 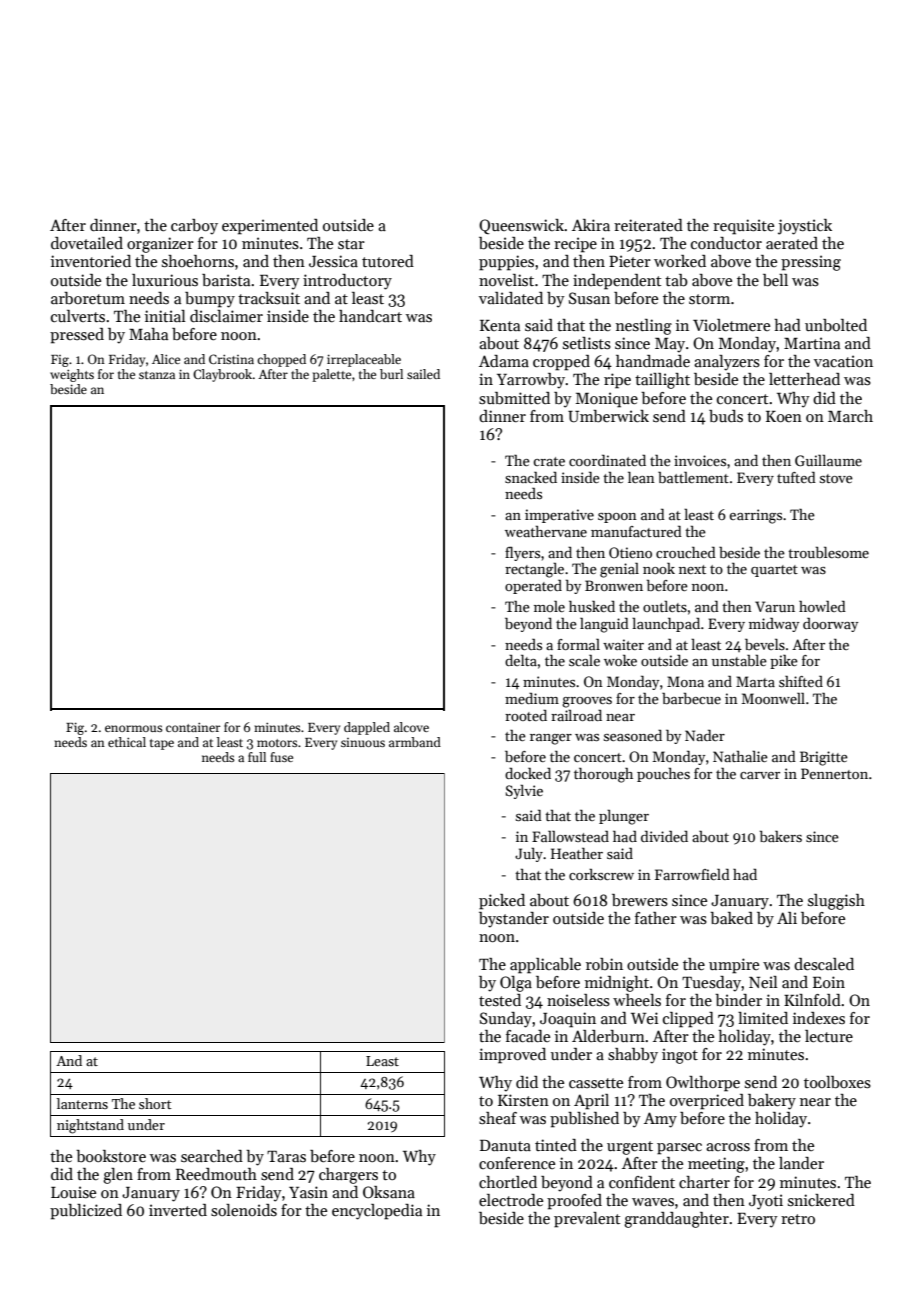 What do you see at coordinates (829, 982) in the screenshot?
I see `Eoin` at bounding box center [829, 982].
